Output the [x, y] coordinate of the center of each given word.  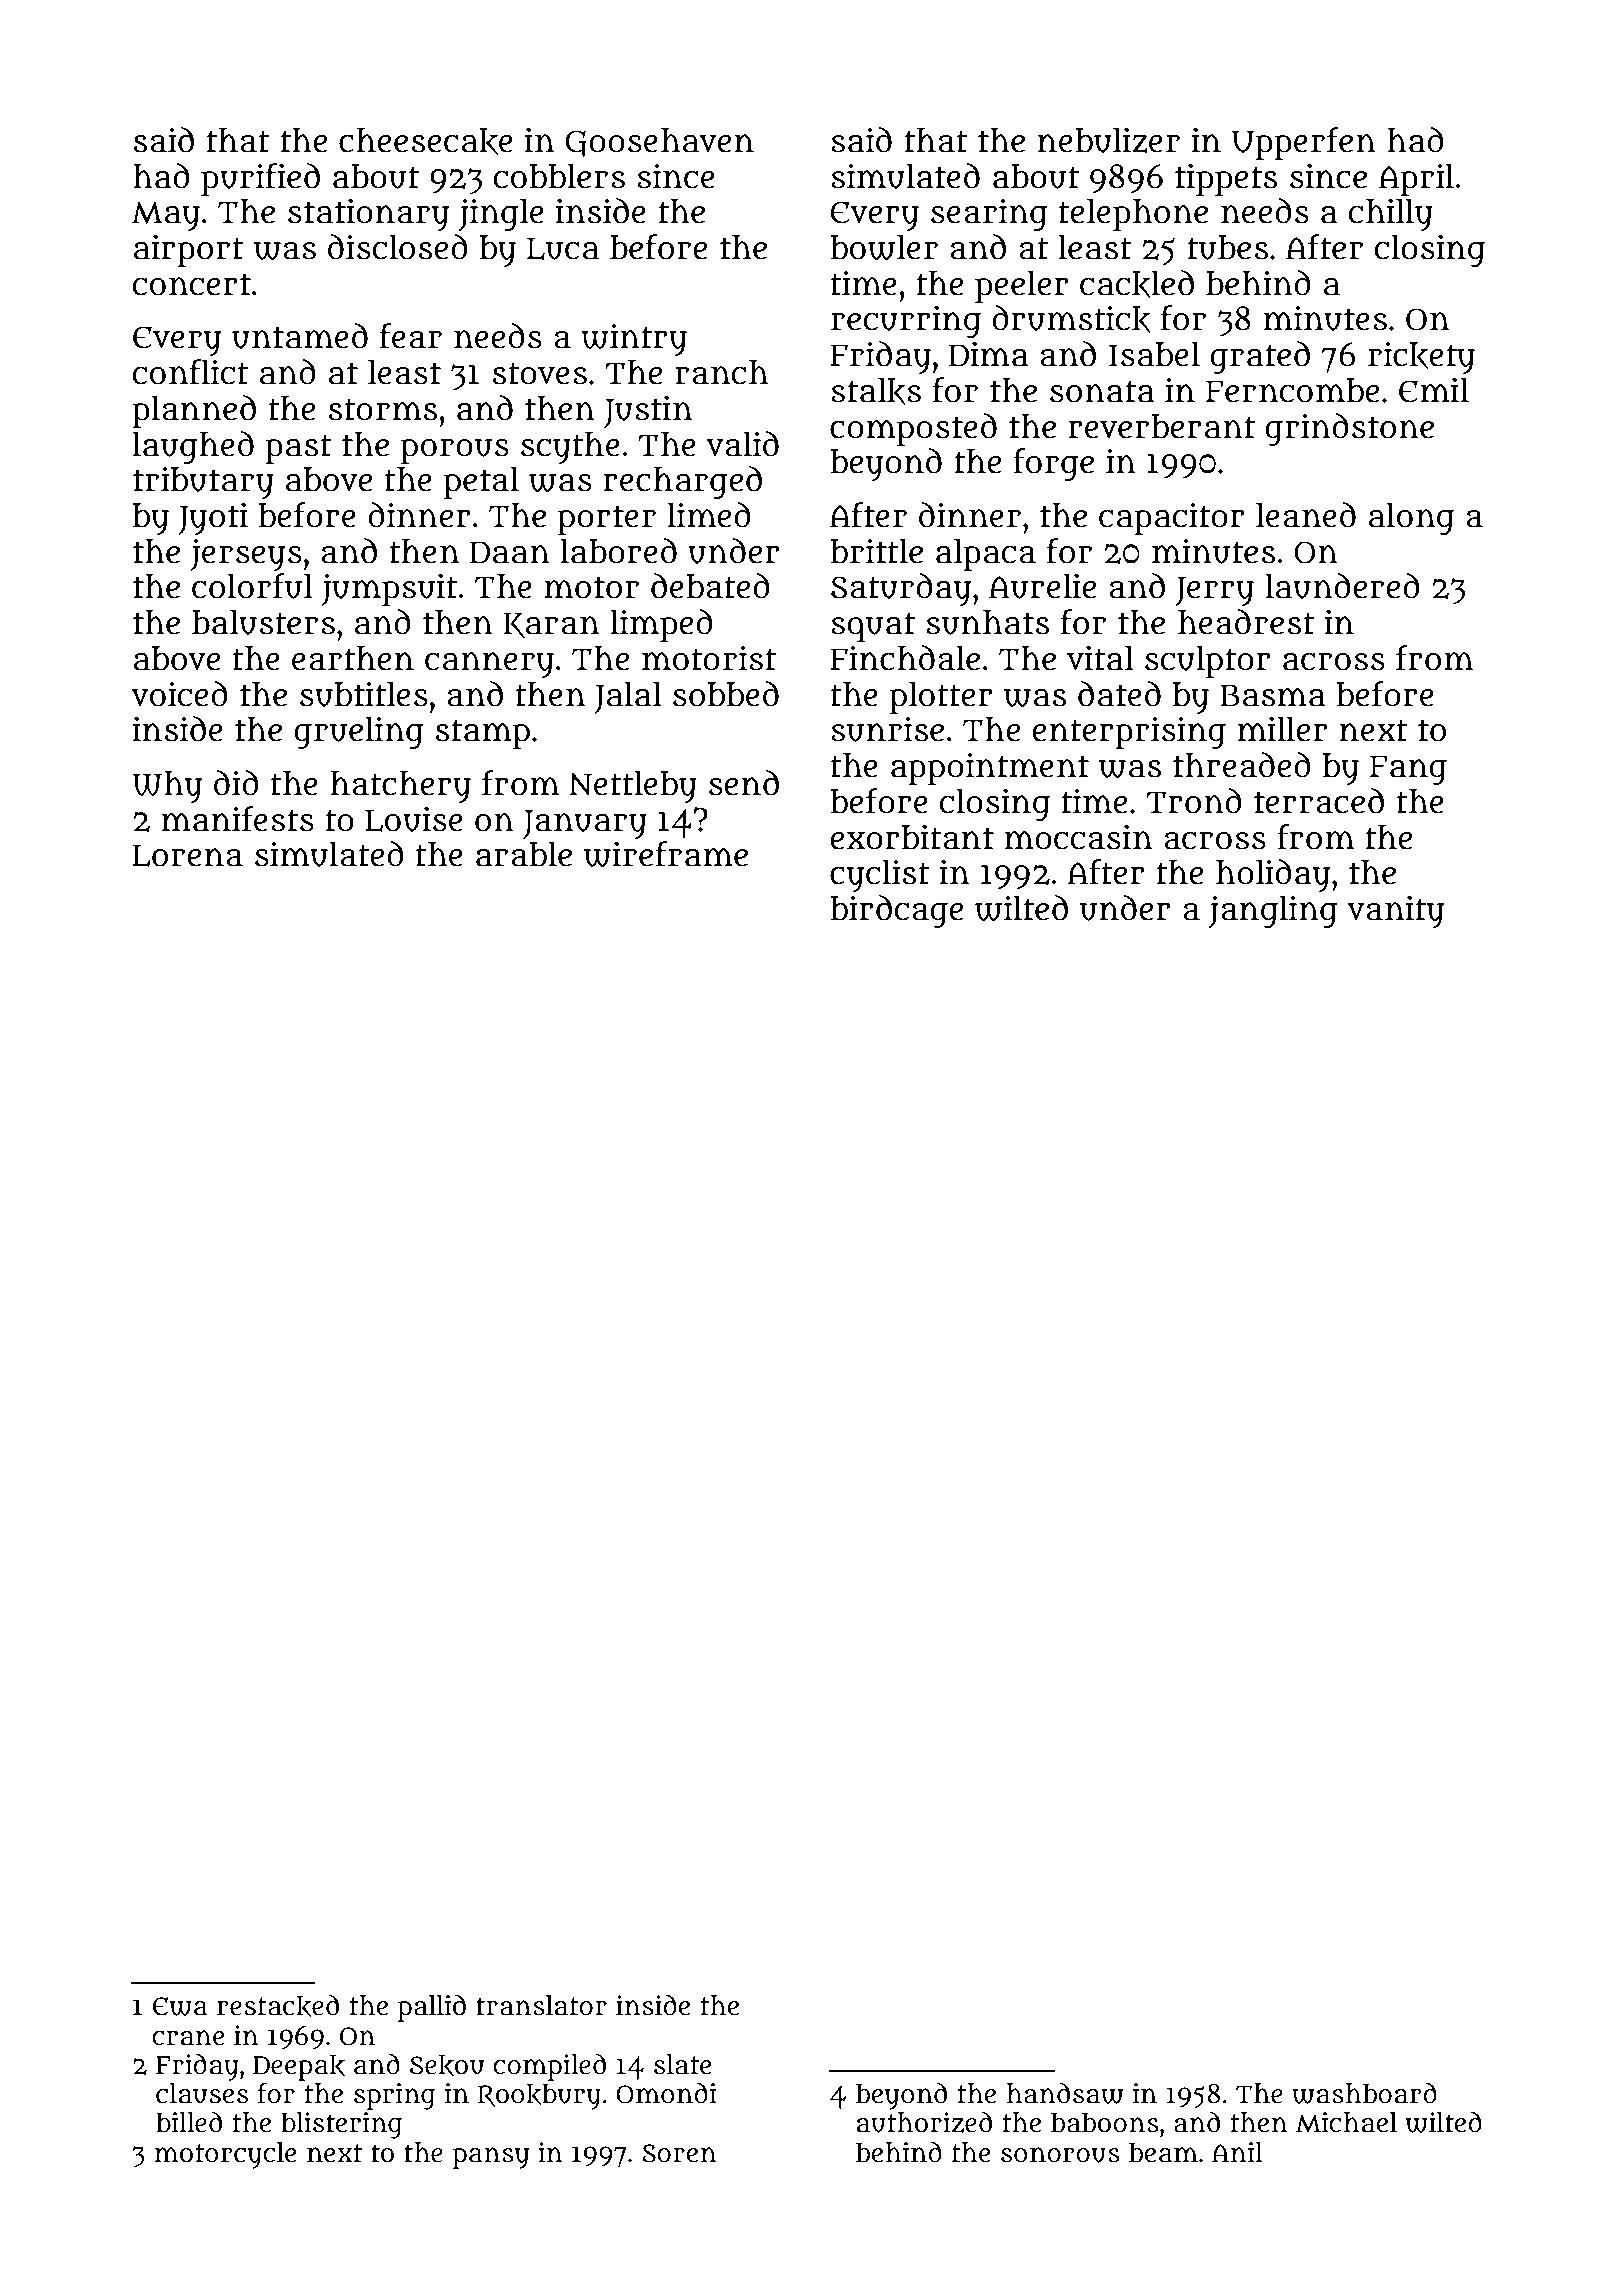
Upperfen [1303, 143]
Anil [1237, 2152]
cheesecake [426, 141]
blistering [342, 2125]
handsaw [1065, 2093]
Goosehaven [659, 143]
